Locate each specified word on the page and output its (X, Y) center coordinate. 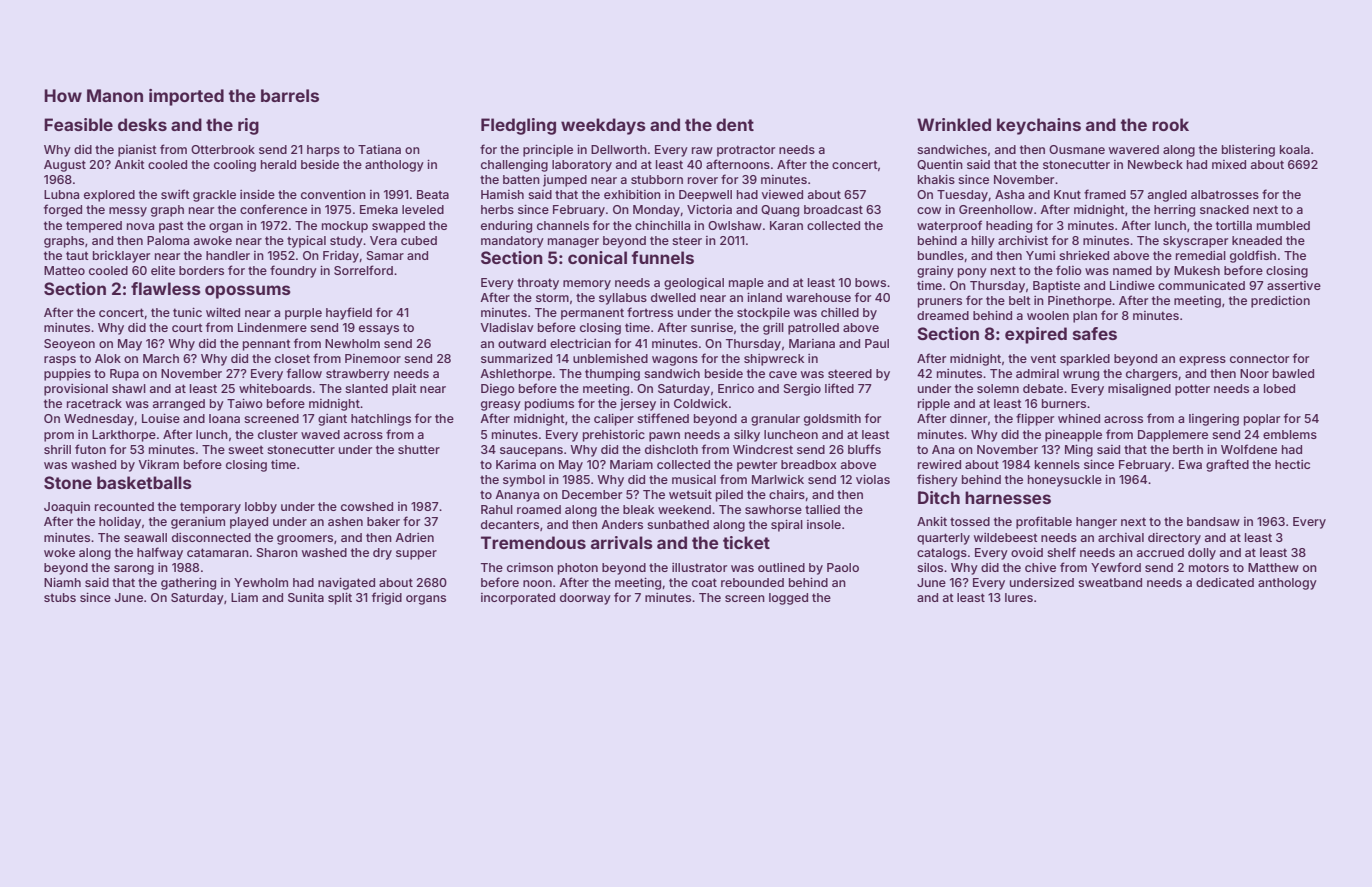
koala (1295, 149)
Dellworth (619, 149)
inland (764, 297)
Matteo (64, 270)
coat (704, 582)
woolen (1048, 315)
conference (273, 209)
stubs (60, 597)
